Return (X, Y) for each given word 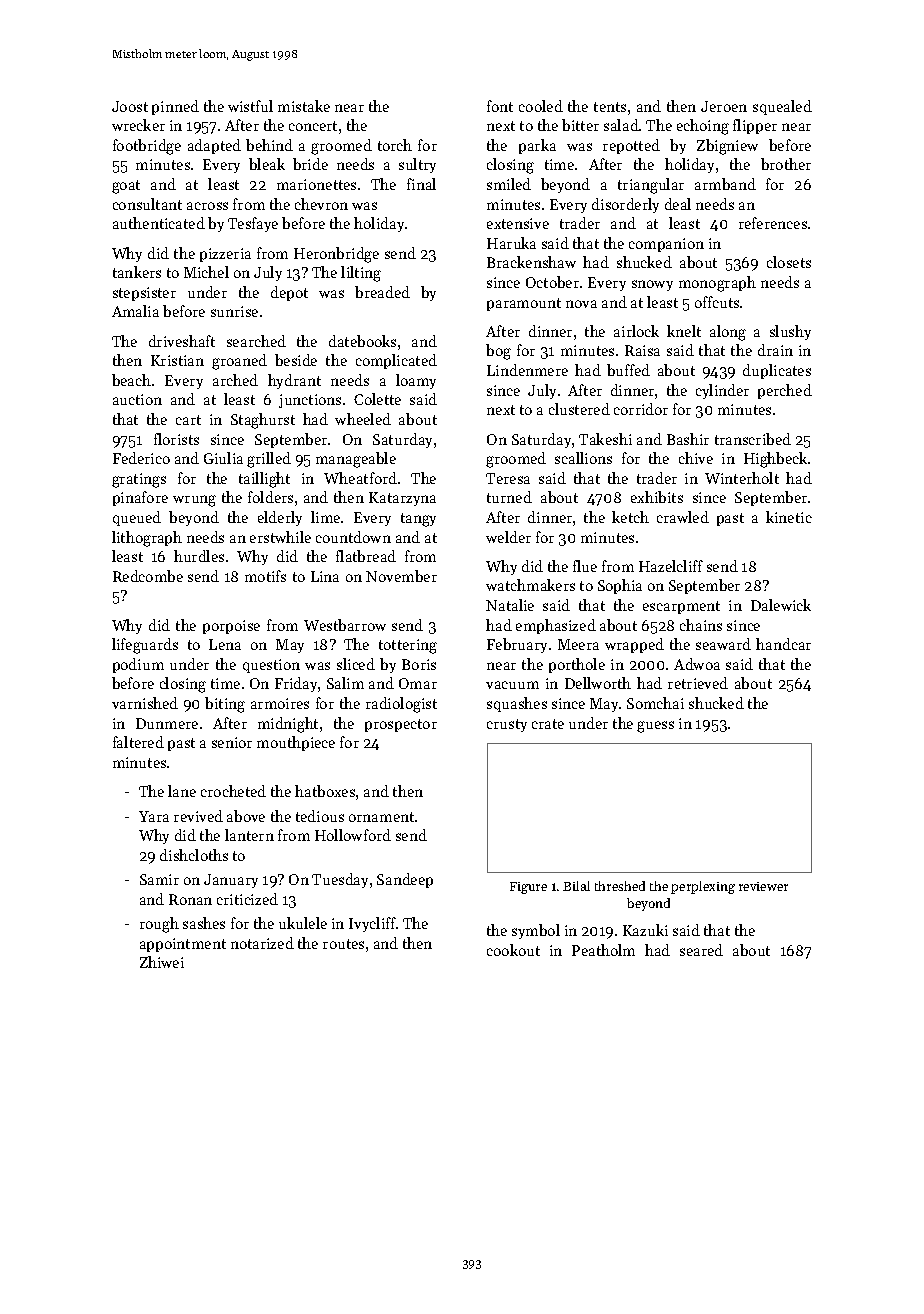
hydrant (294, 381)
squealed (782, 107)
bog (498, 352)
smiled (509, 184)
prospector (401, 725)
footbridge (147, 147)
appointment (183, 945)
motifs (265, 576)
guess (655, 727)
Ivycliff (372, 924)
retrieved (698, 683)
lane (182, 791)
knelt (684, 331)
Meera (578, 644)
